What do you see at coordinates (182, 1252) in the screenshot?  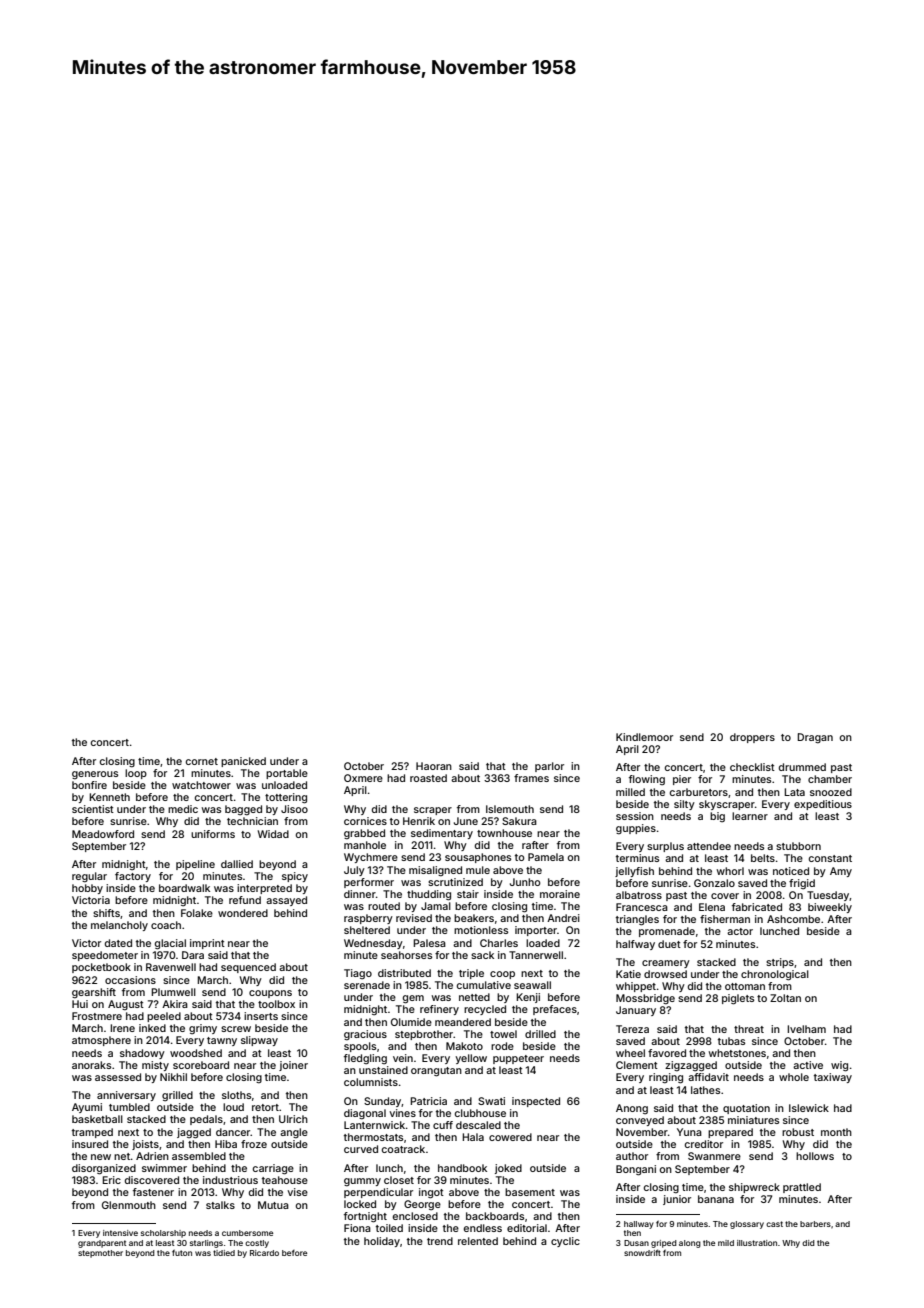 I see `futon` at bounding box center [182, 1252].
